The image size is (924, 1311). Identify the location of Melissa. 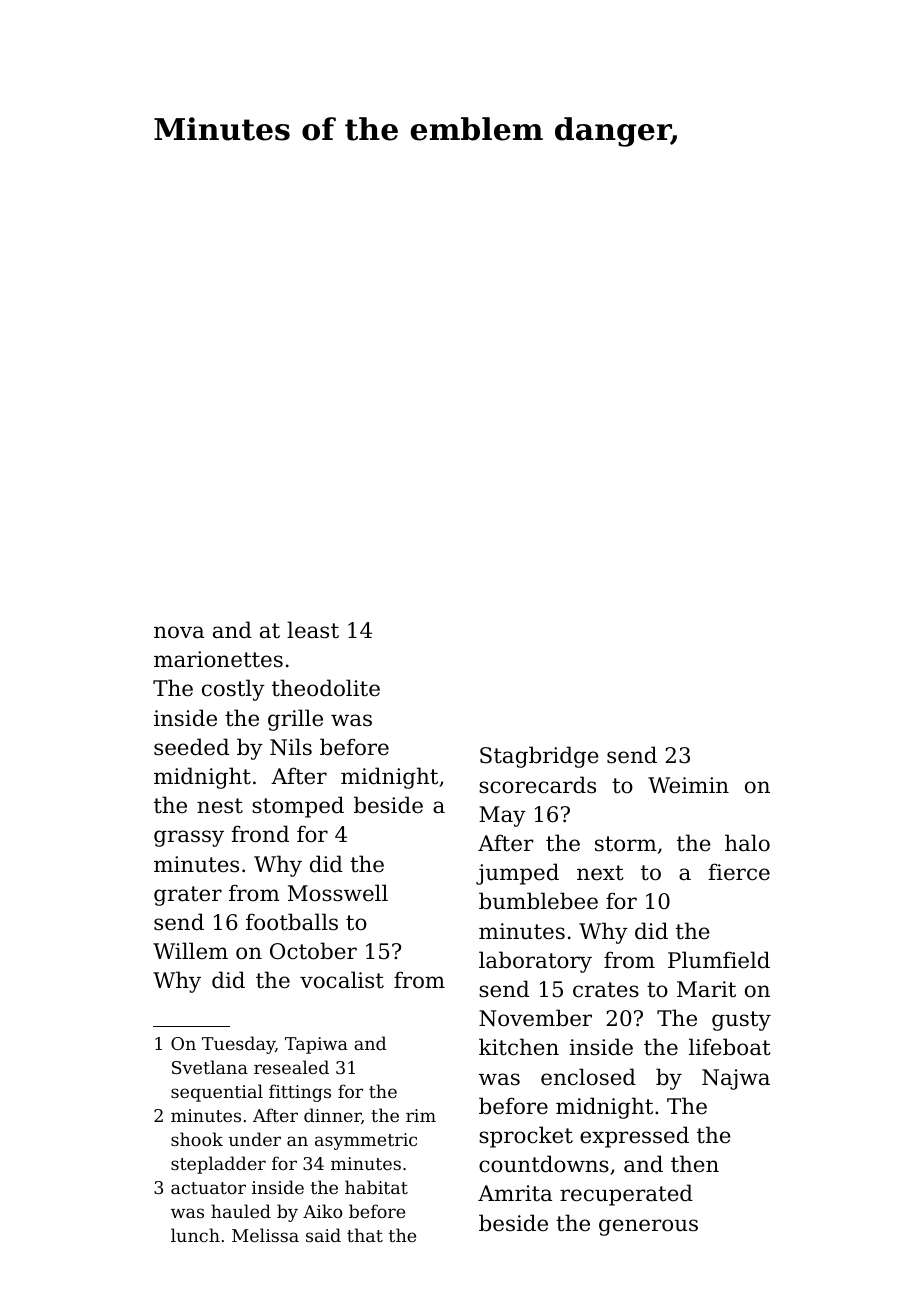
(265, 1235).
